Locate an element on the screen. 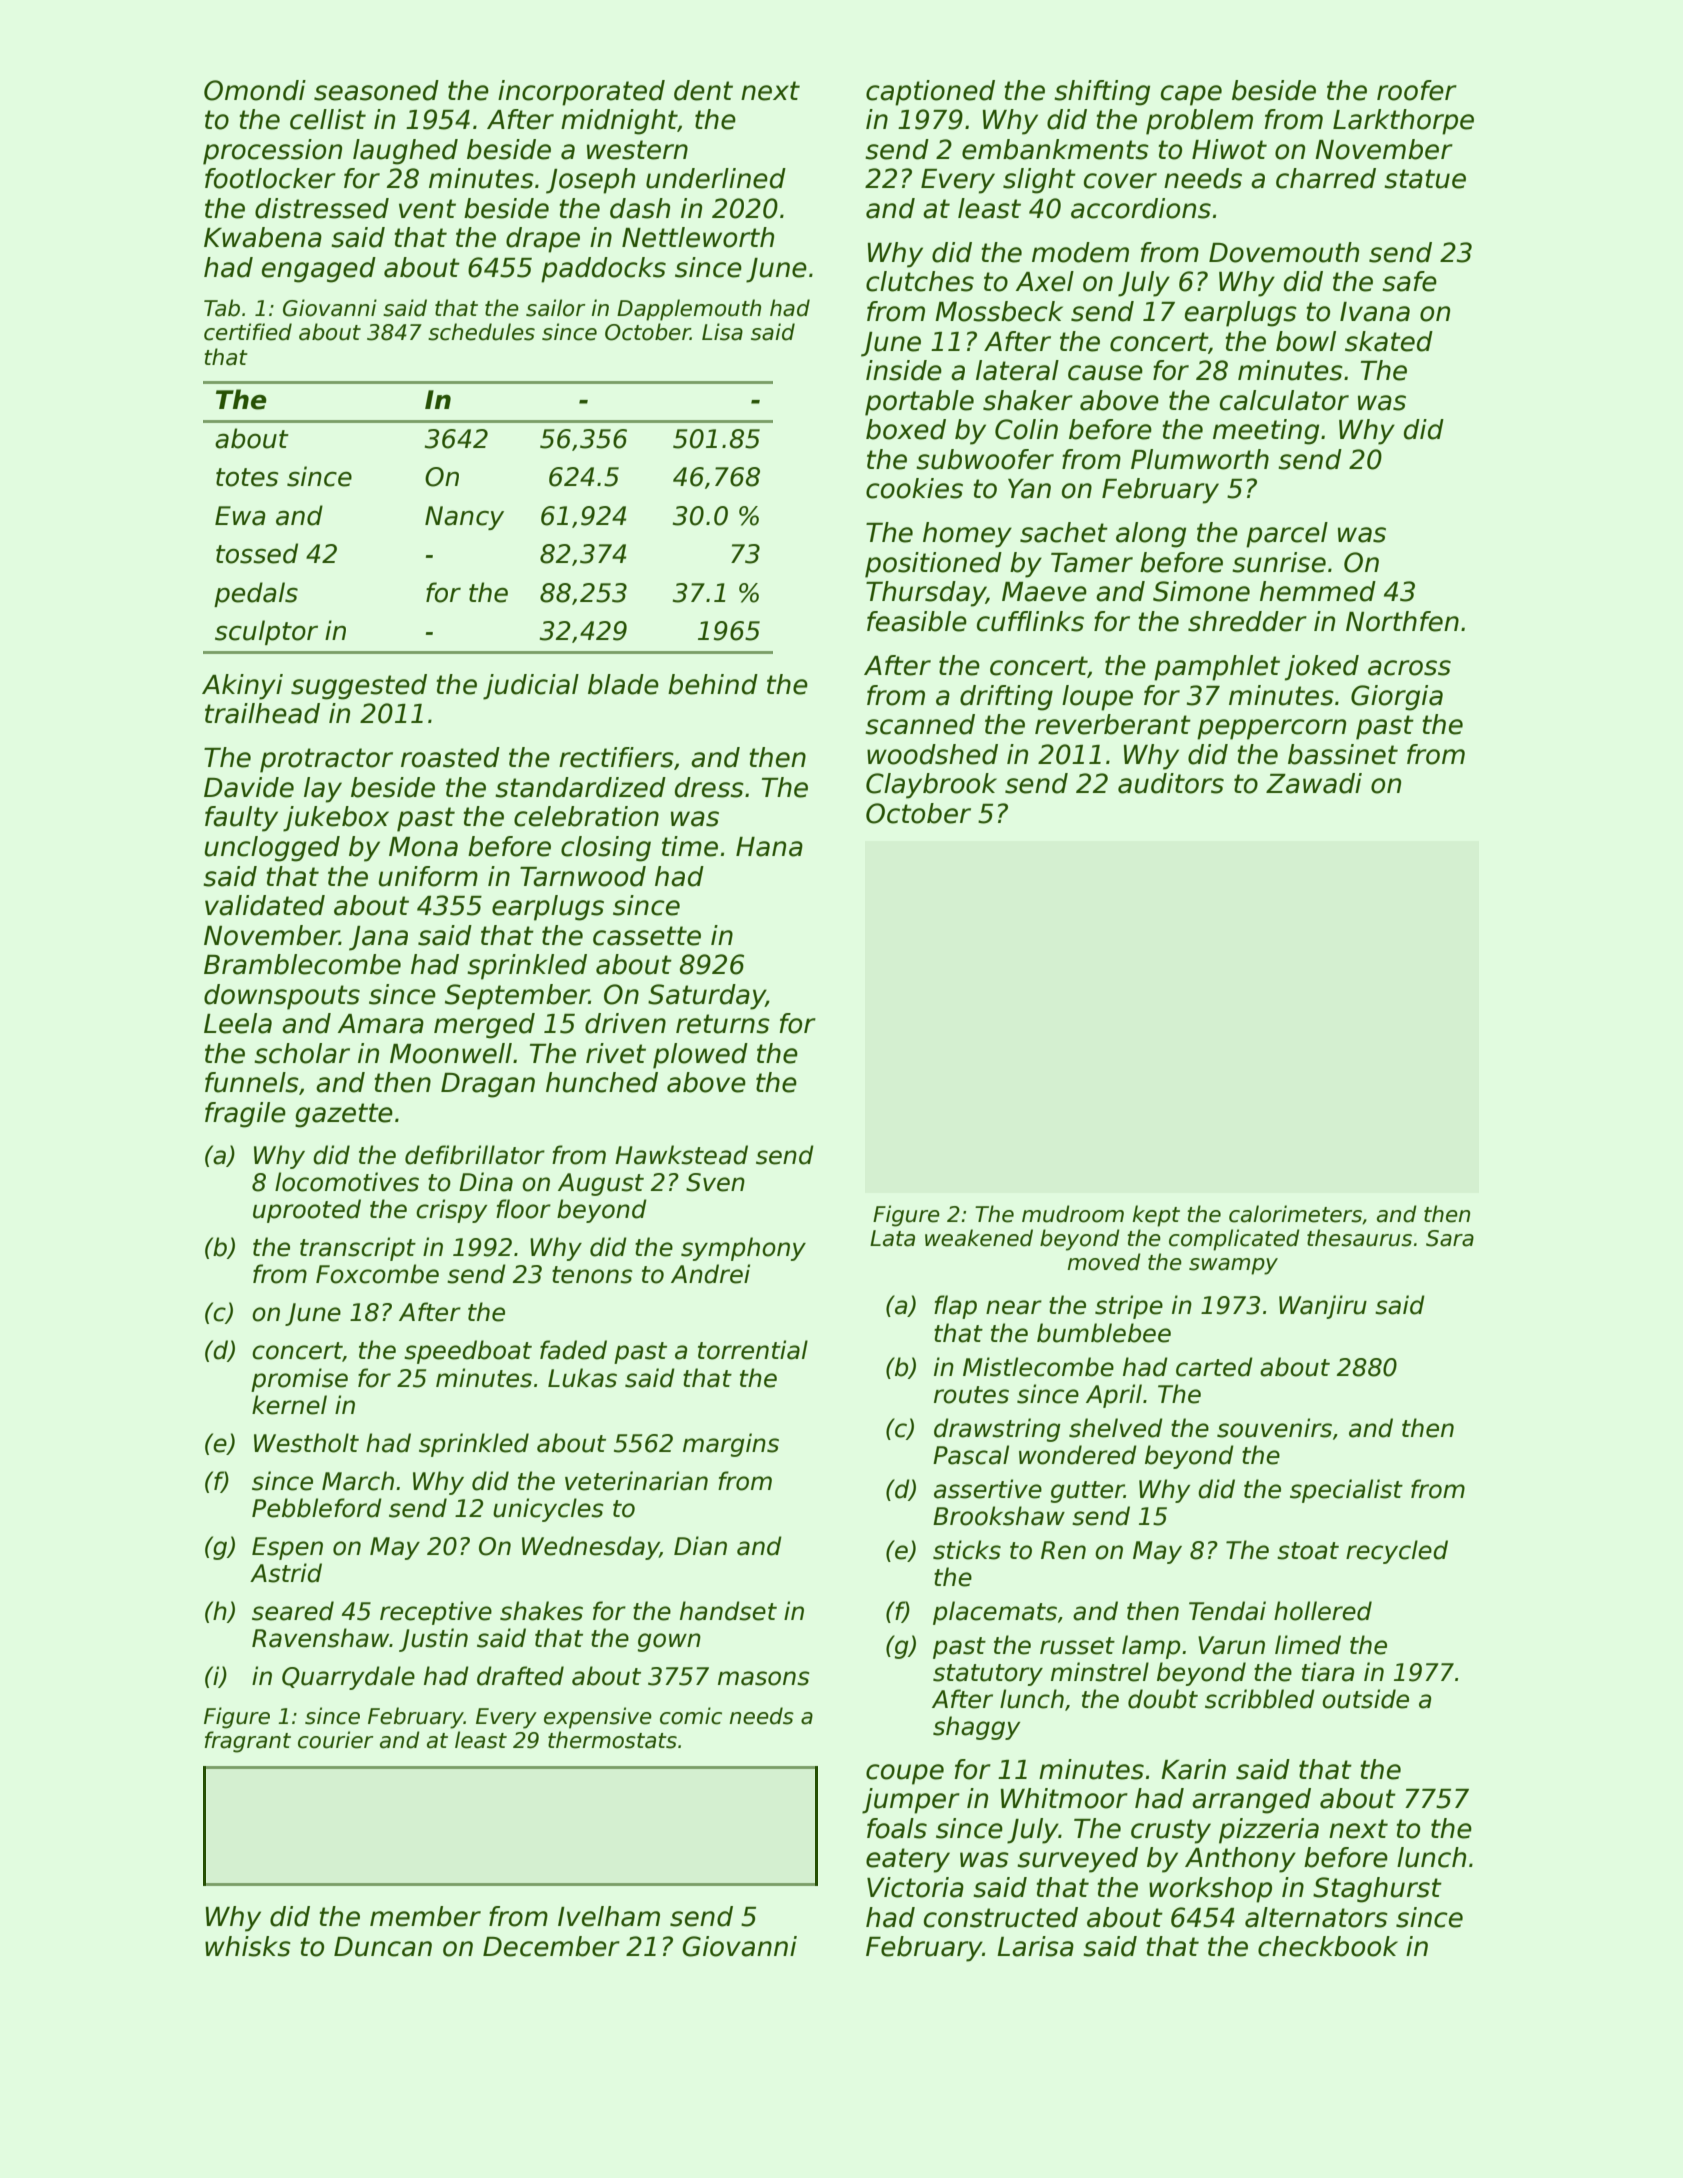 The image size is (1683, 2178). Kwabena is located at coordinates (263, 237).
